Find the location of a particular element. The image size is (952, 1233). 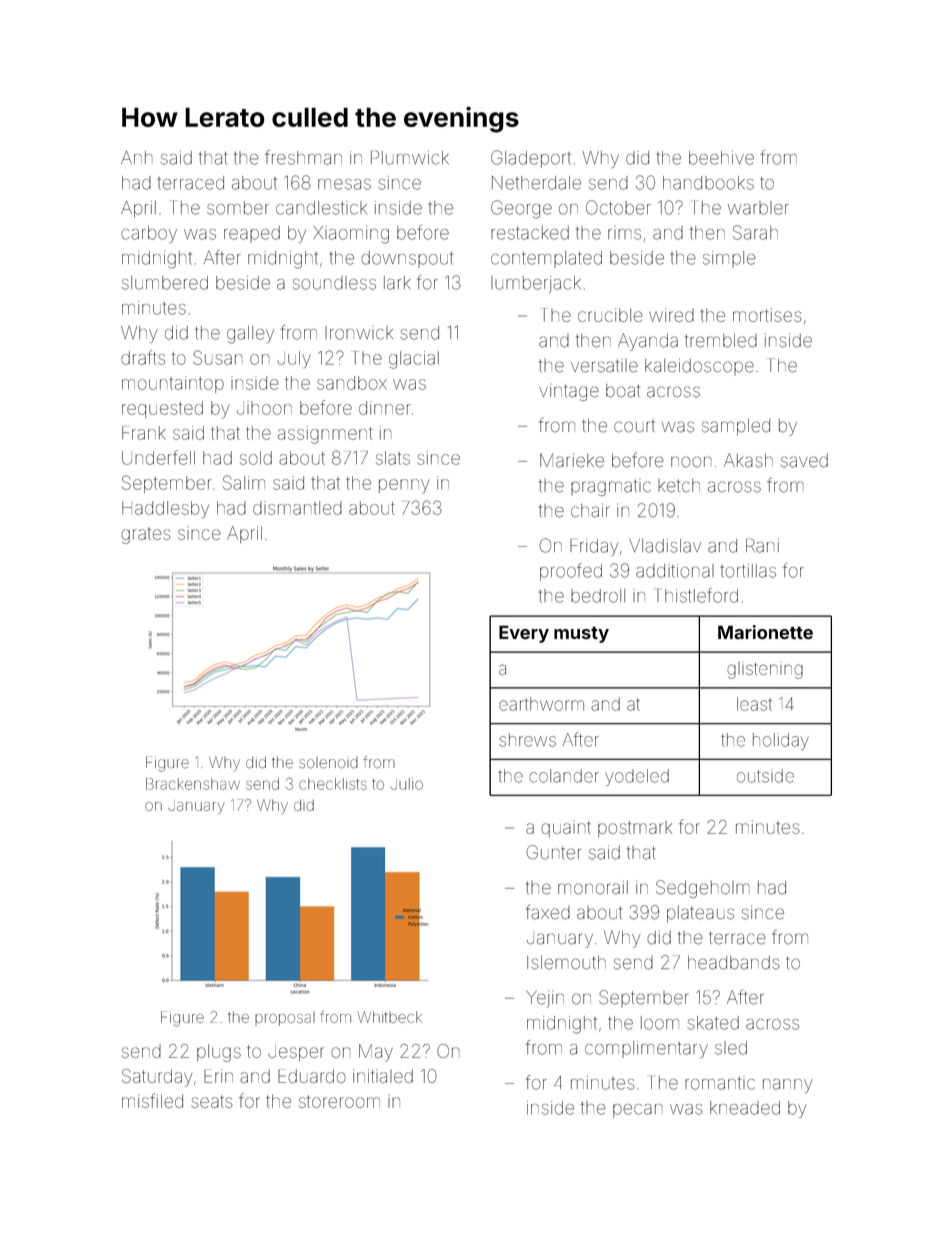

Brackenshaw is located at coordinates (193, 784).
